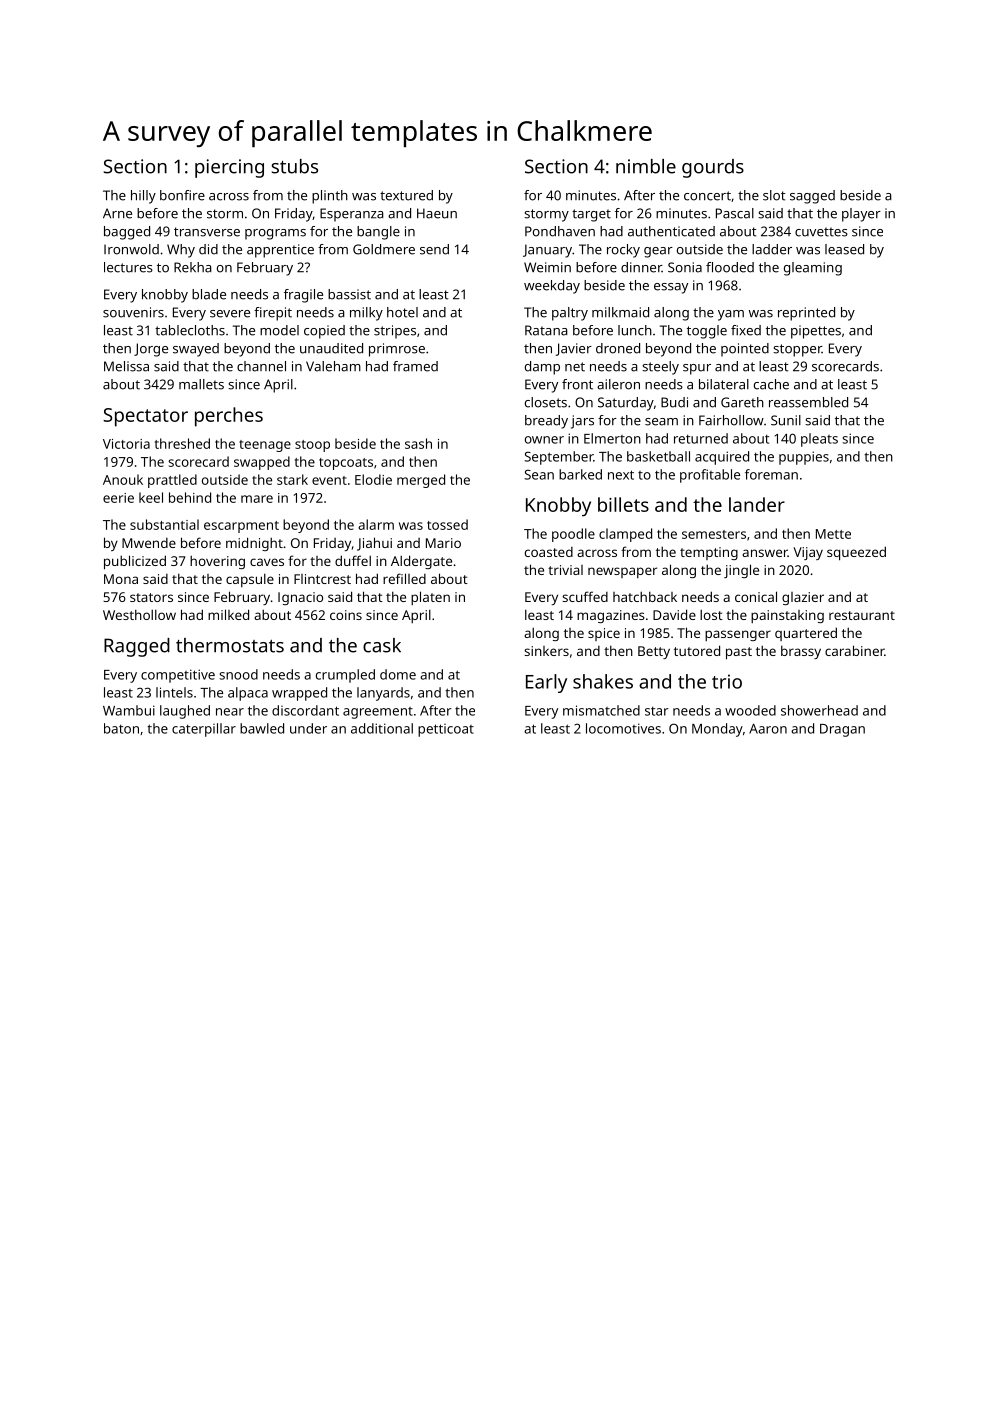 Image resolution: width=1001 pixels, height=1422 pixels. I want to click on gourds, so click(713, 168).
